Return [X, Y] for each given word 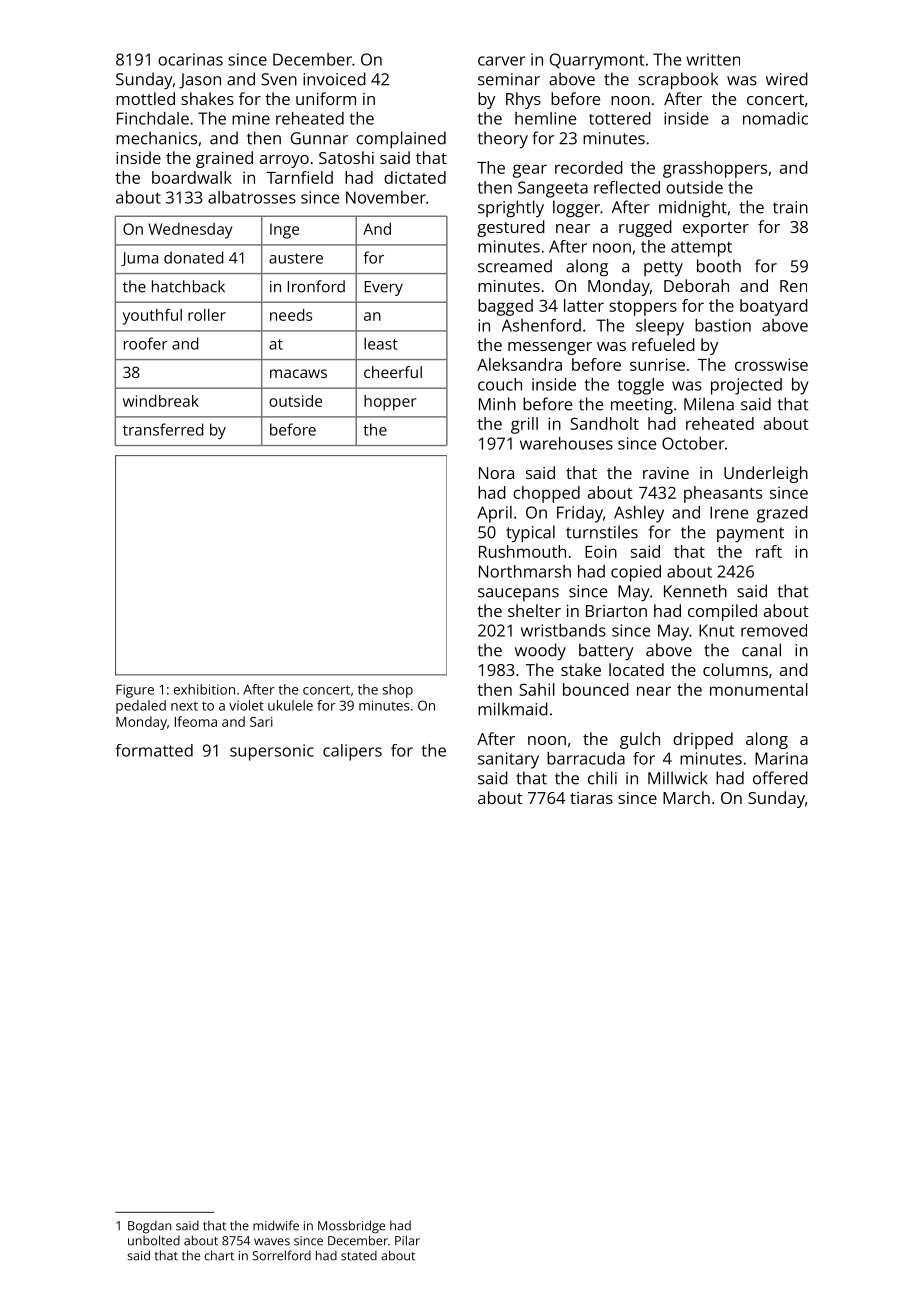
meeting [642, 406]
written [713, 59]
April [494, 514]
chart [219, 1255]
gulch [640, 740]
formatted [154, 750]
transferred [163, 429]
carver [501, 61]
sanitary [508, 760]
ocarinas [190, 59]
